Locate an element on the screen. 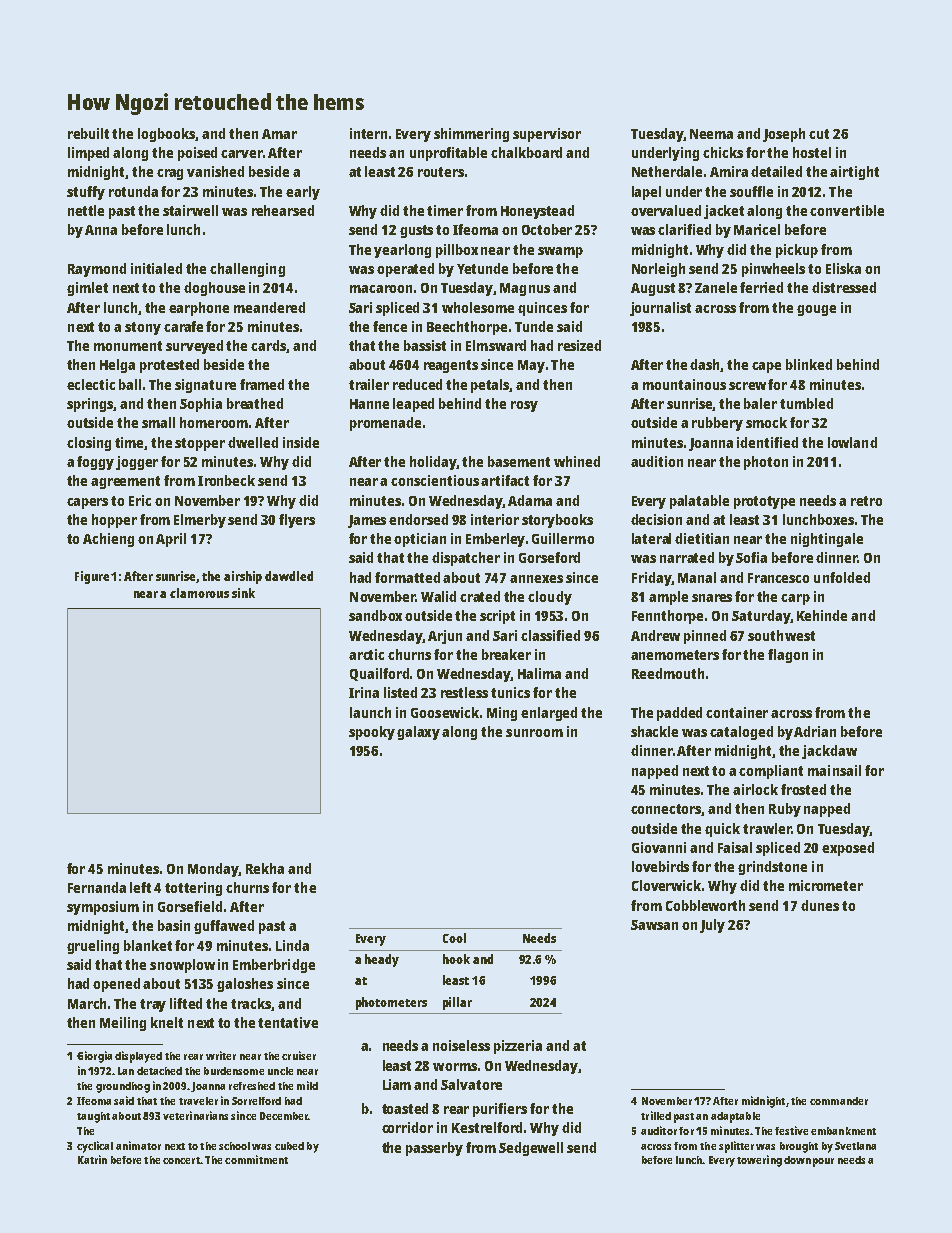  micrometer is located at coordinates (826, 885).
